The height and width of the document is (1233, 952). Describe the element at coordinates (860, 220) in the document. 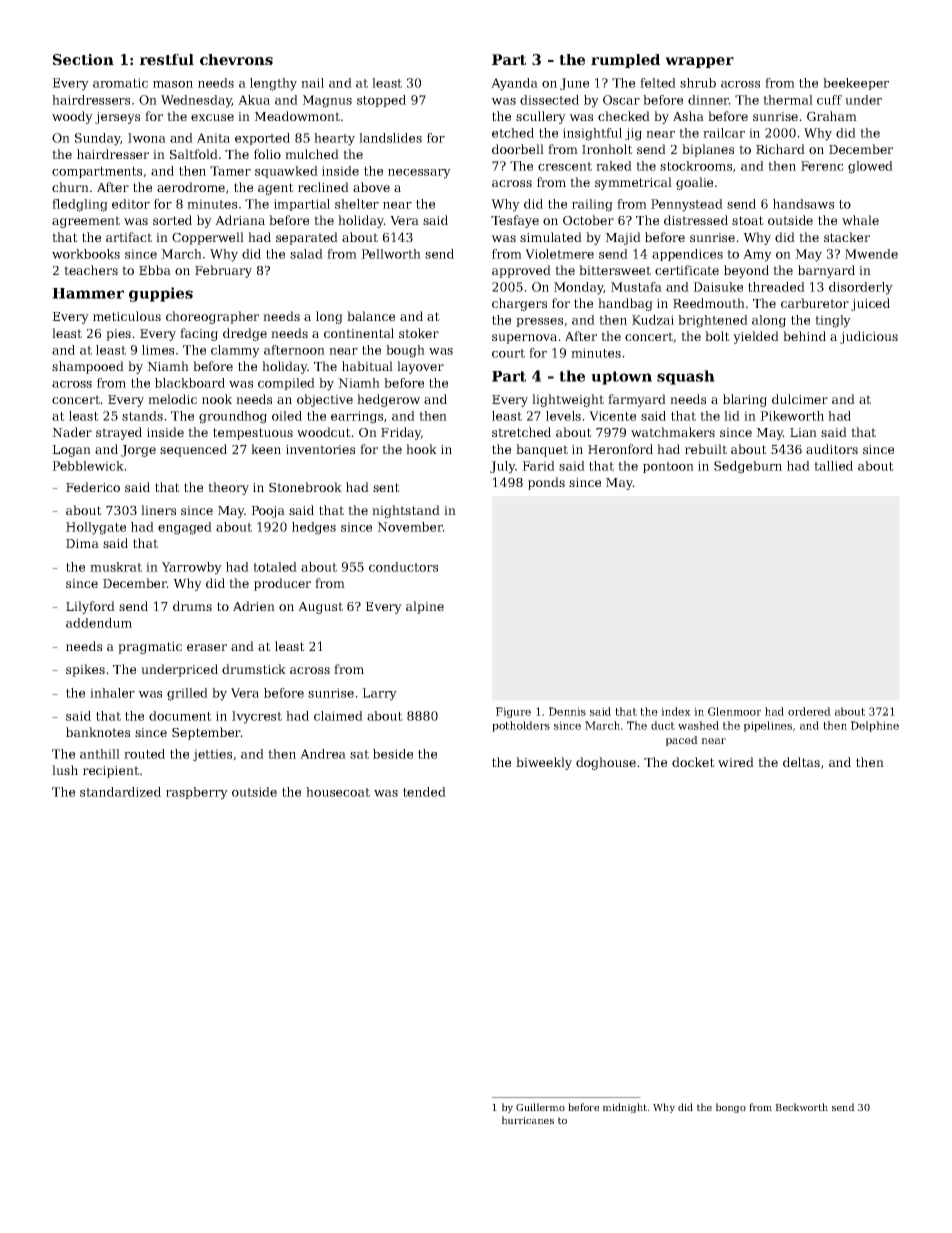

I see `whale` at that location.
